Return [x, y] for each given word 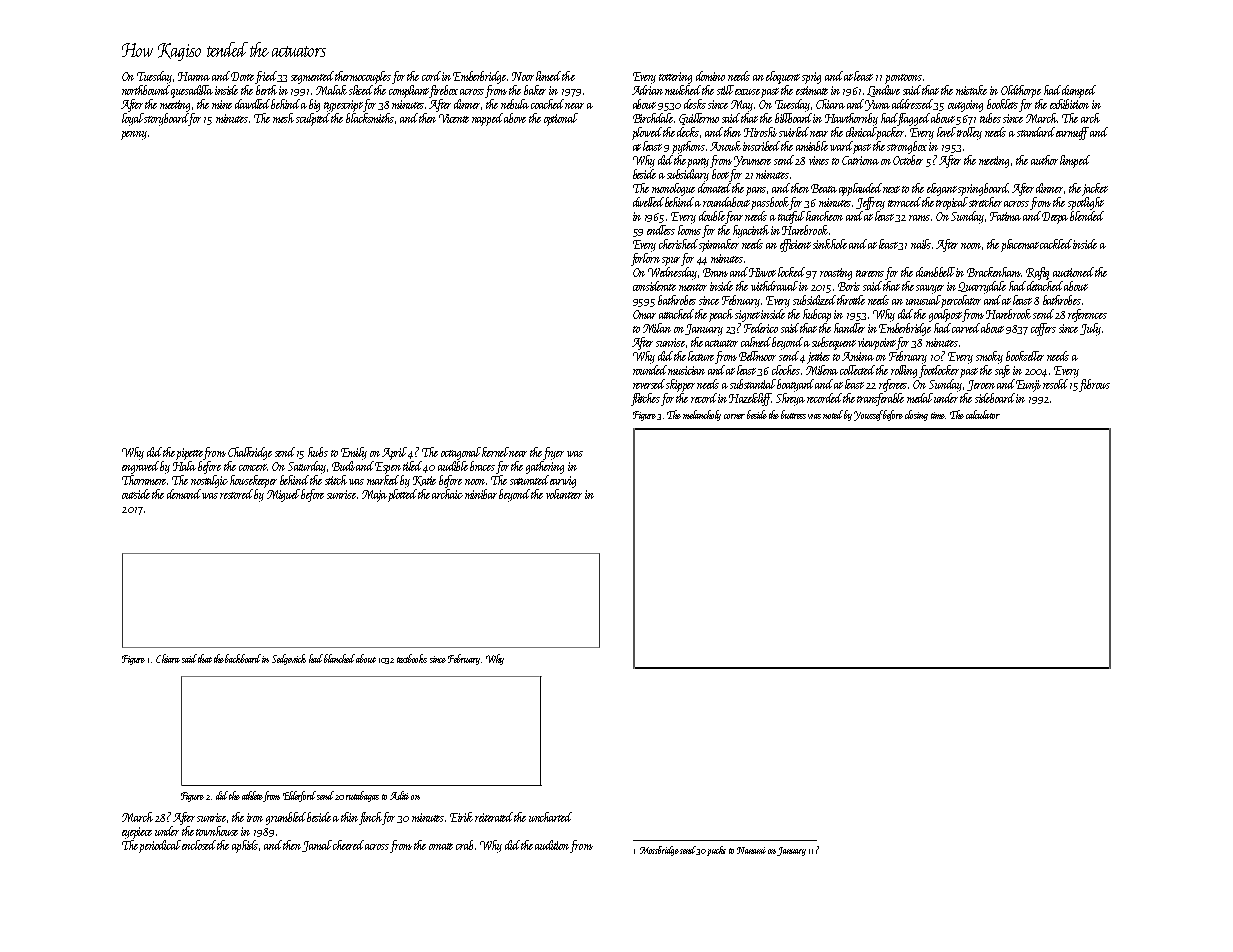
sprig [811, 78]
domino [710, 76]
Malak [331, 90]
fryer [554, 453]
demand [184, 494]
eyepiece [137, 833]
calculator [983, 414]
